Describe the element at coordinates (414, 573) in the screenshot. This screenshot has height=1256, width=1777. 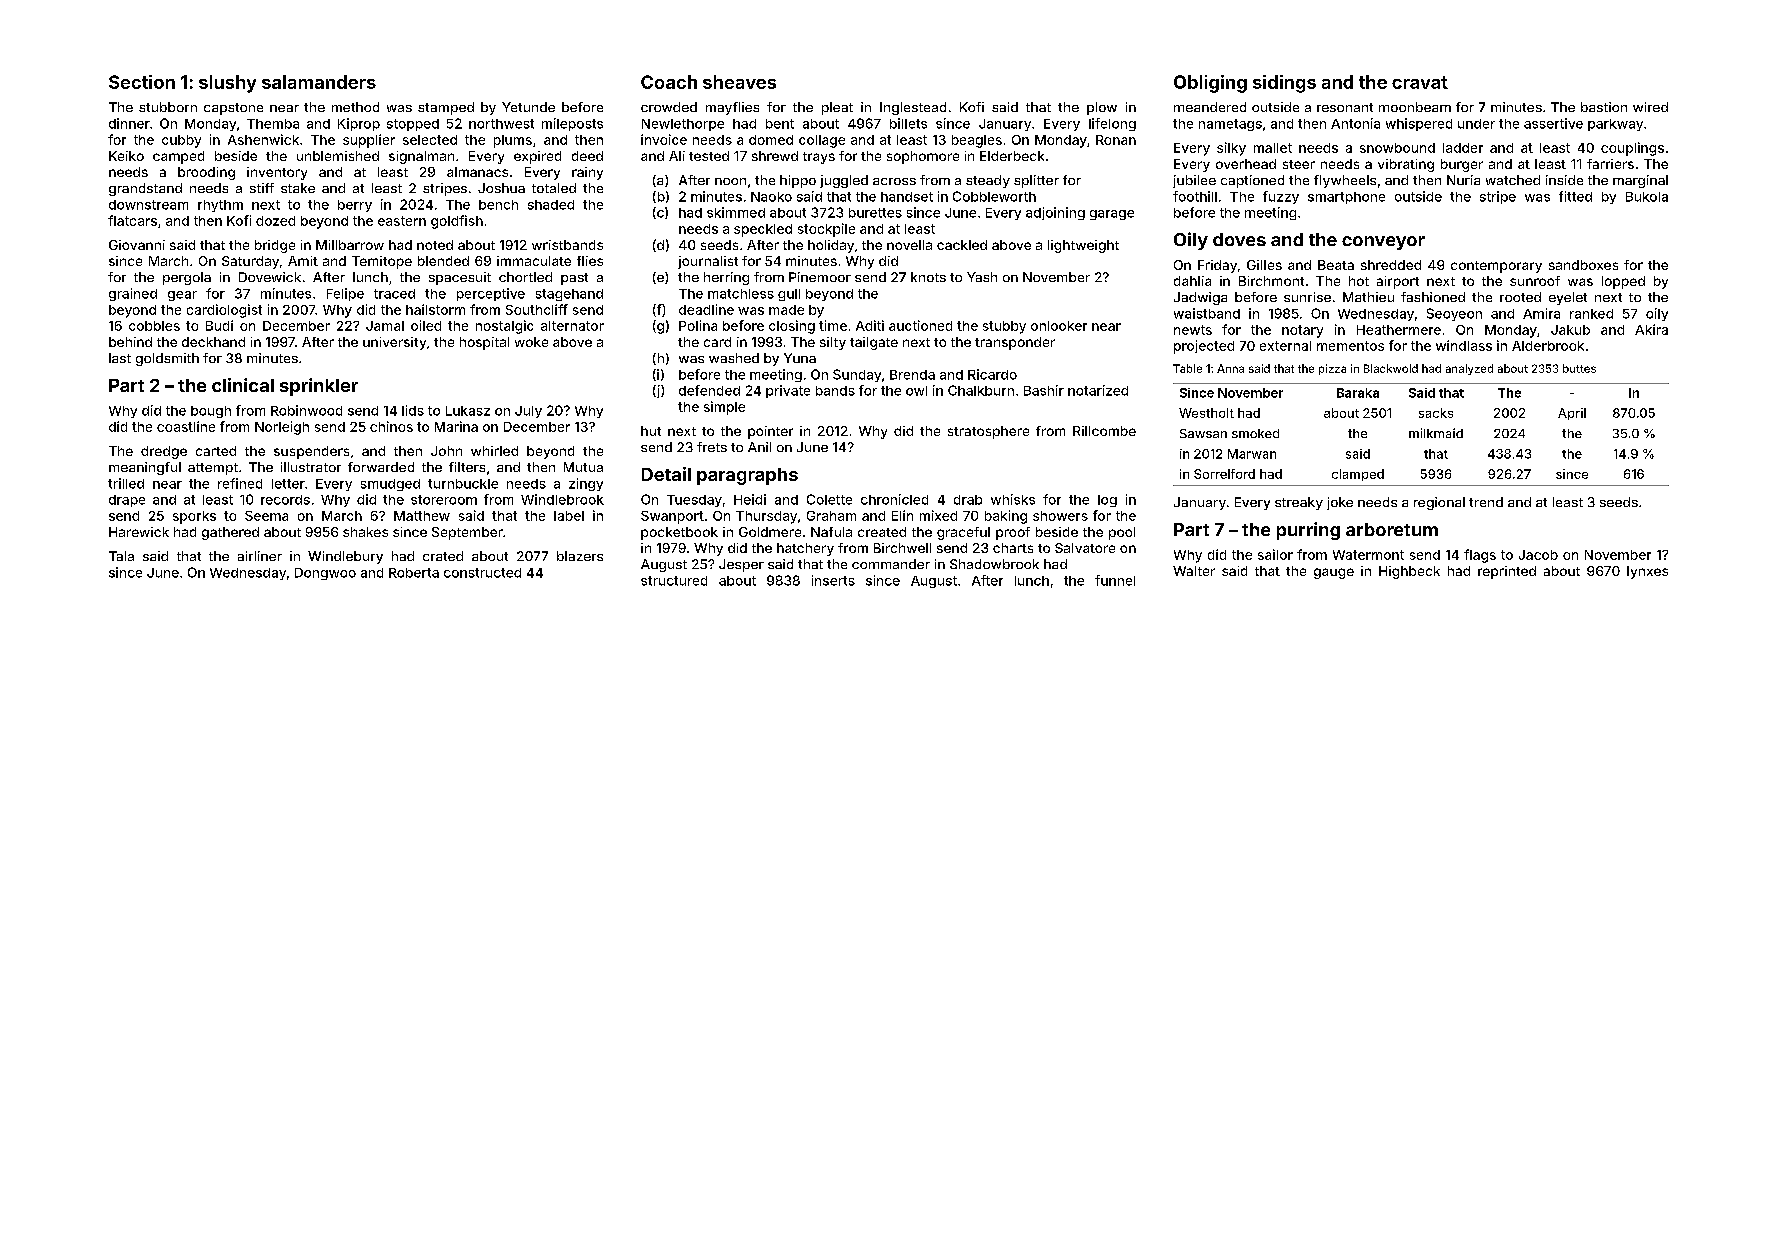
I see `Roberta` at that location.
